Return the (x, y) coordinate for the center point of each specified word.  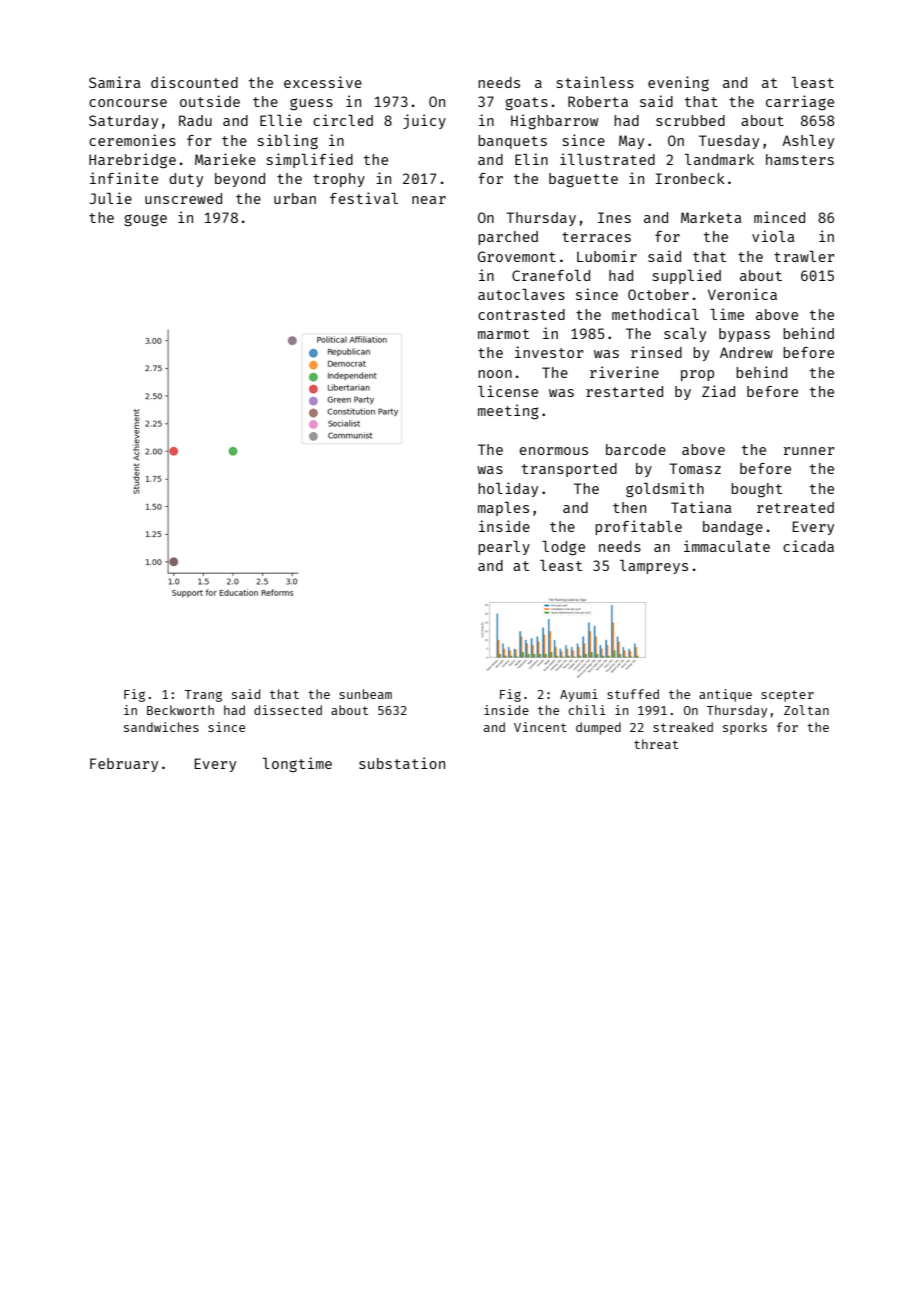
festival (364, 198)
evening (678, 83)
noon (495, 374)
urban (295, 198)
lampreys (654, 567)
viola (773, 236)
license (508, 391)
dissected (288, 710)
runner (809, 451)
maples (503, 509)
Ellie (281, 120)
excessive (323, 82)
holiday (508, 489)
